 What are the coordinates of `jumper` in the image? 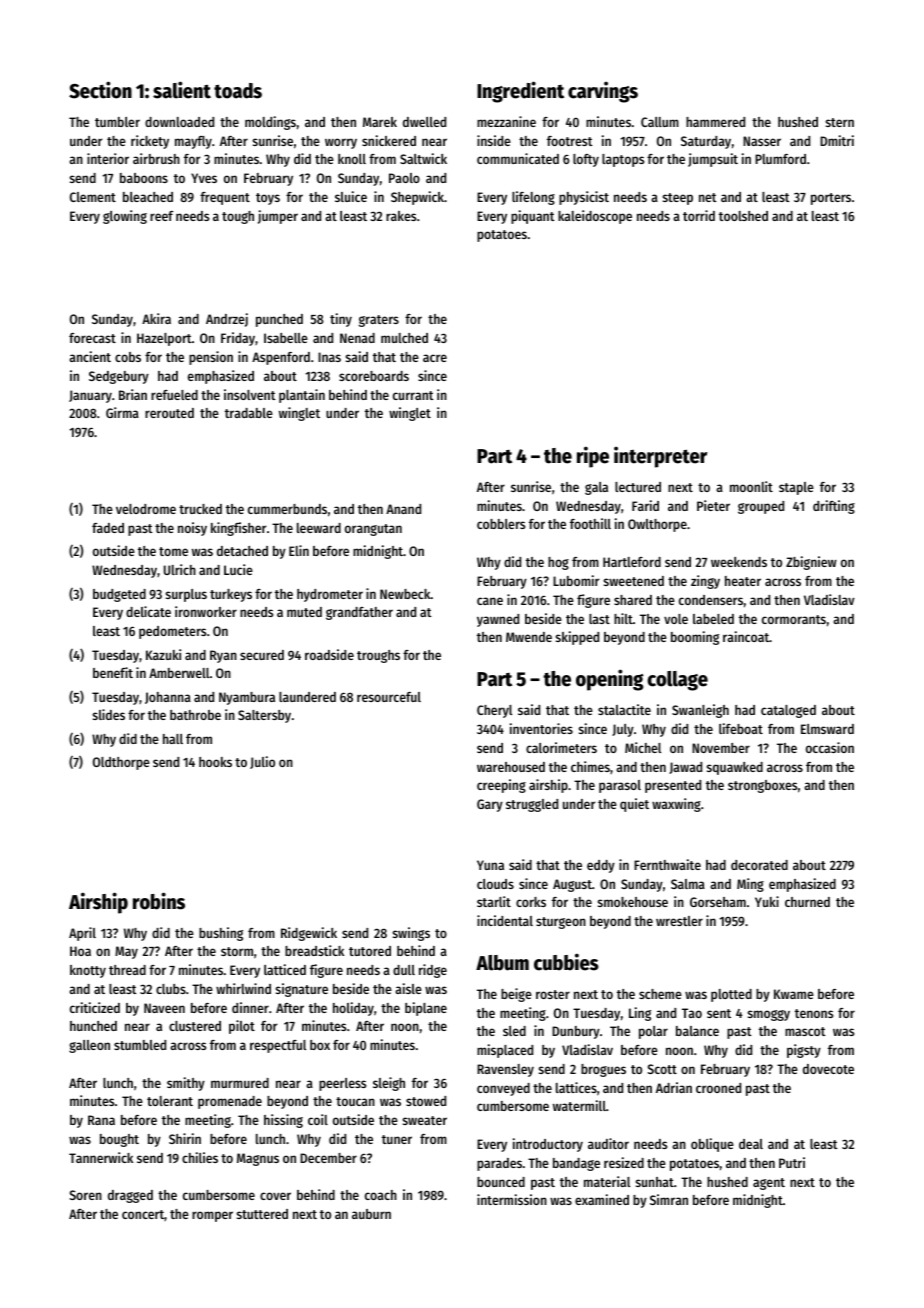 It's located at (278, 217).
